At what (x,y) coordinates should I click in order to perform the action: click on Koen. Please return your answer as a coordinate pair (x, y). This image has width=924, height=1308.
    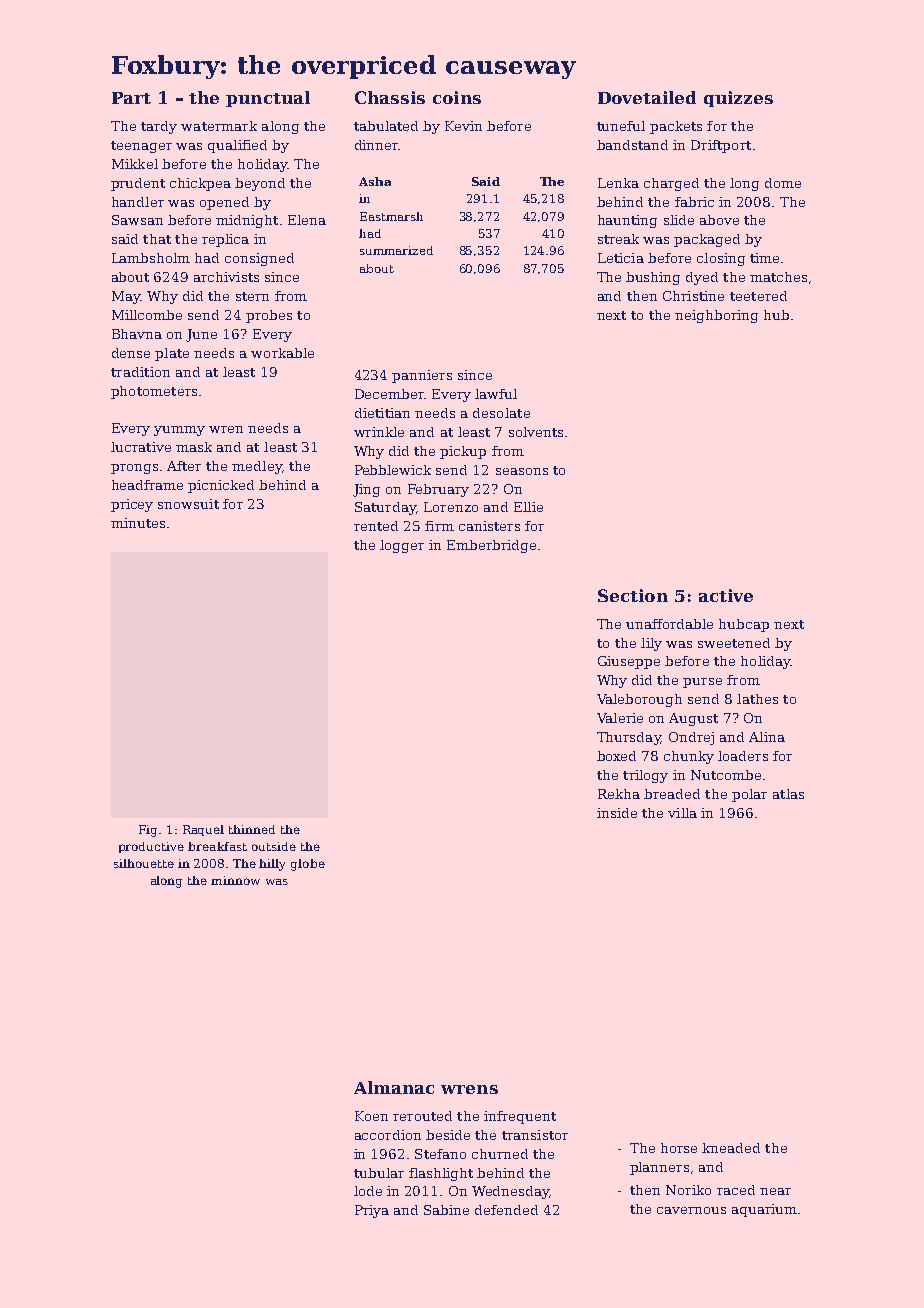
    Looking at the image, I should click on (371, 1116).
